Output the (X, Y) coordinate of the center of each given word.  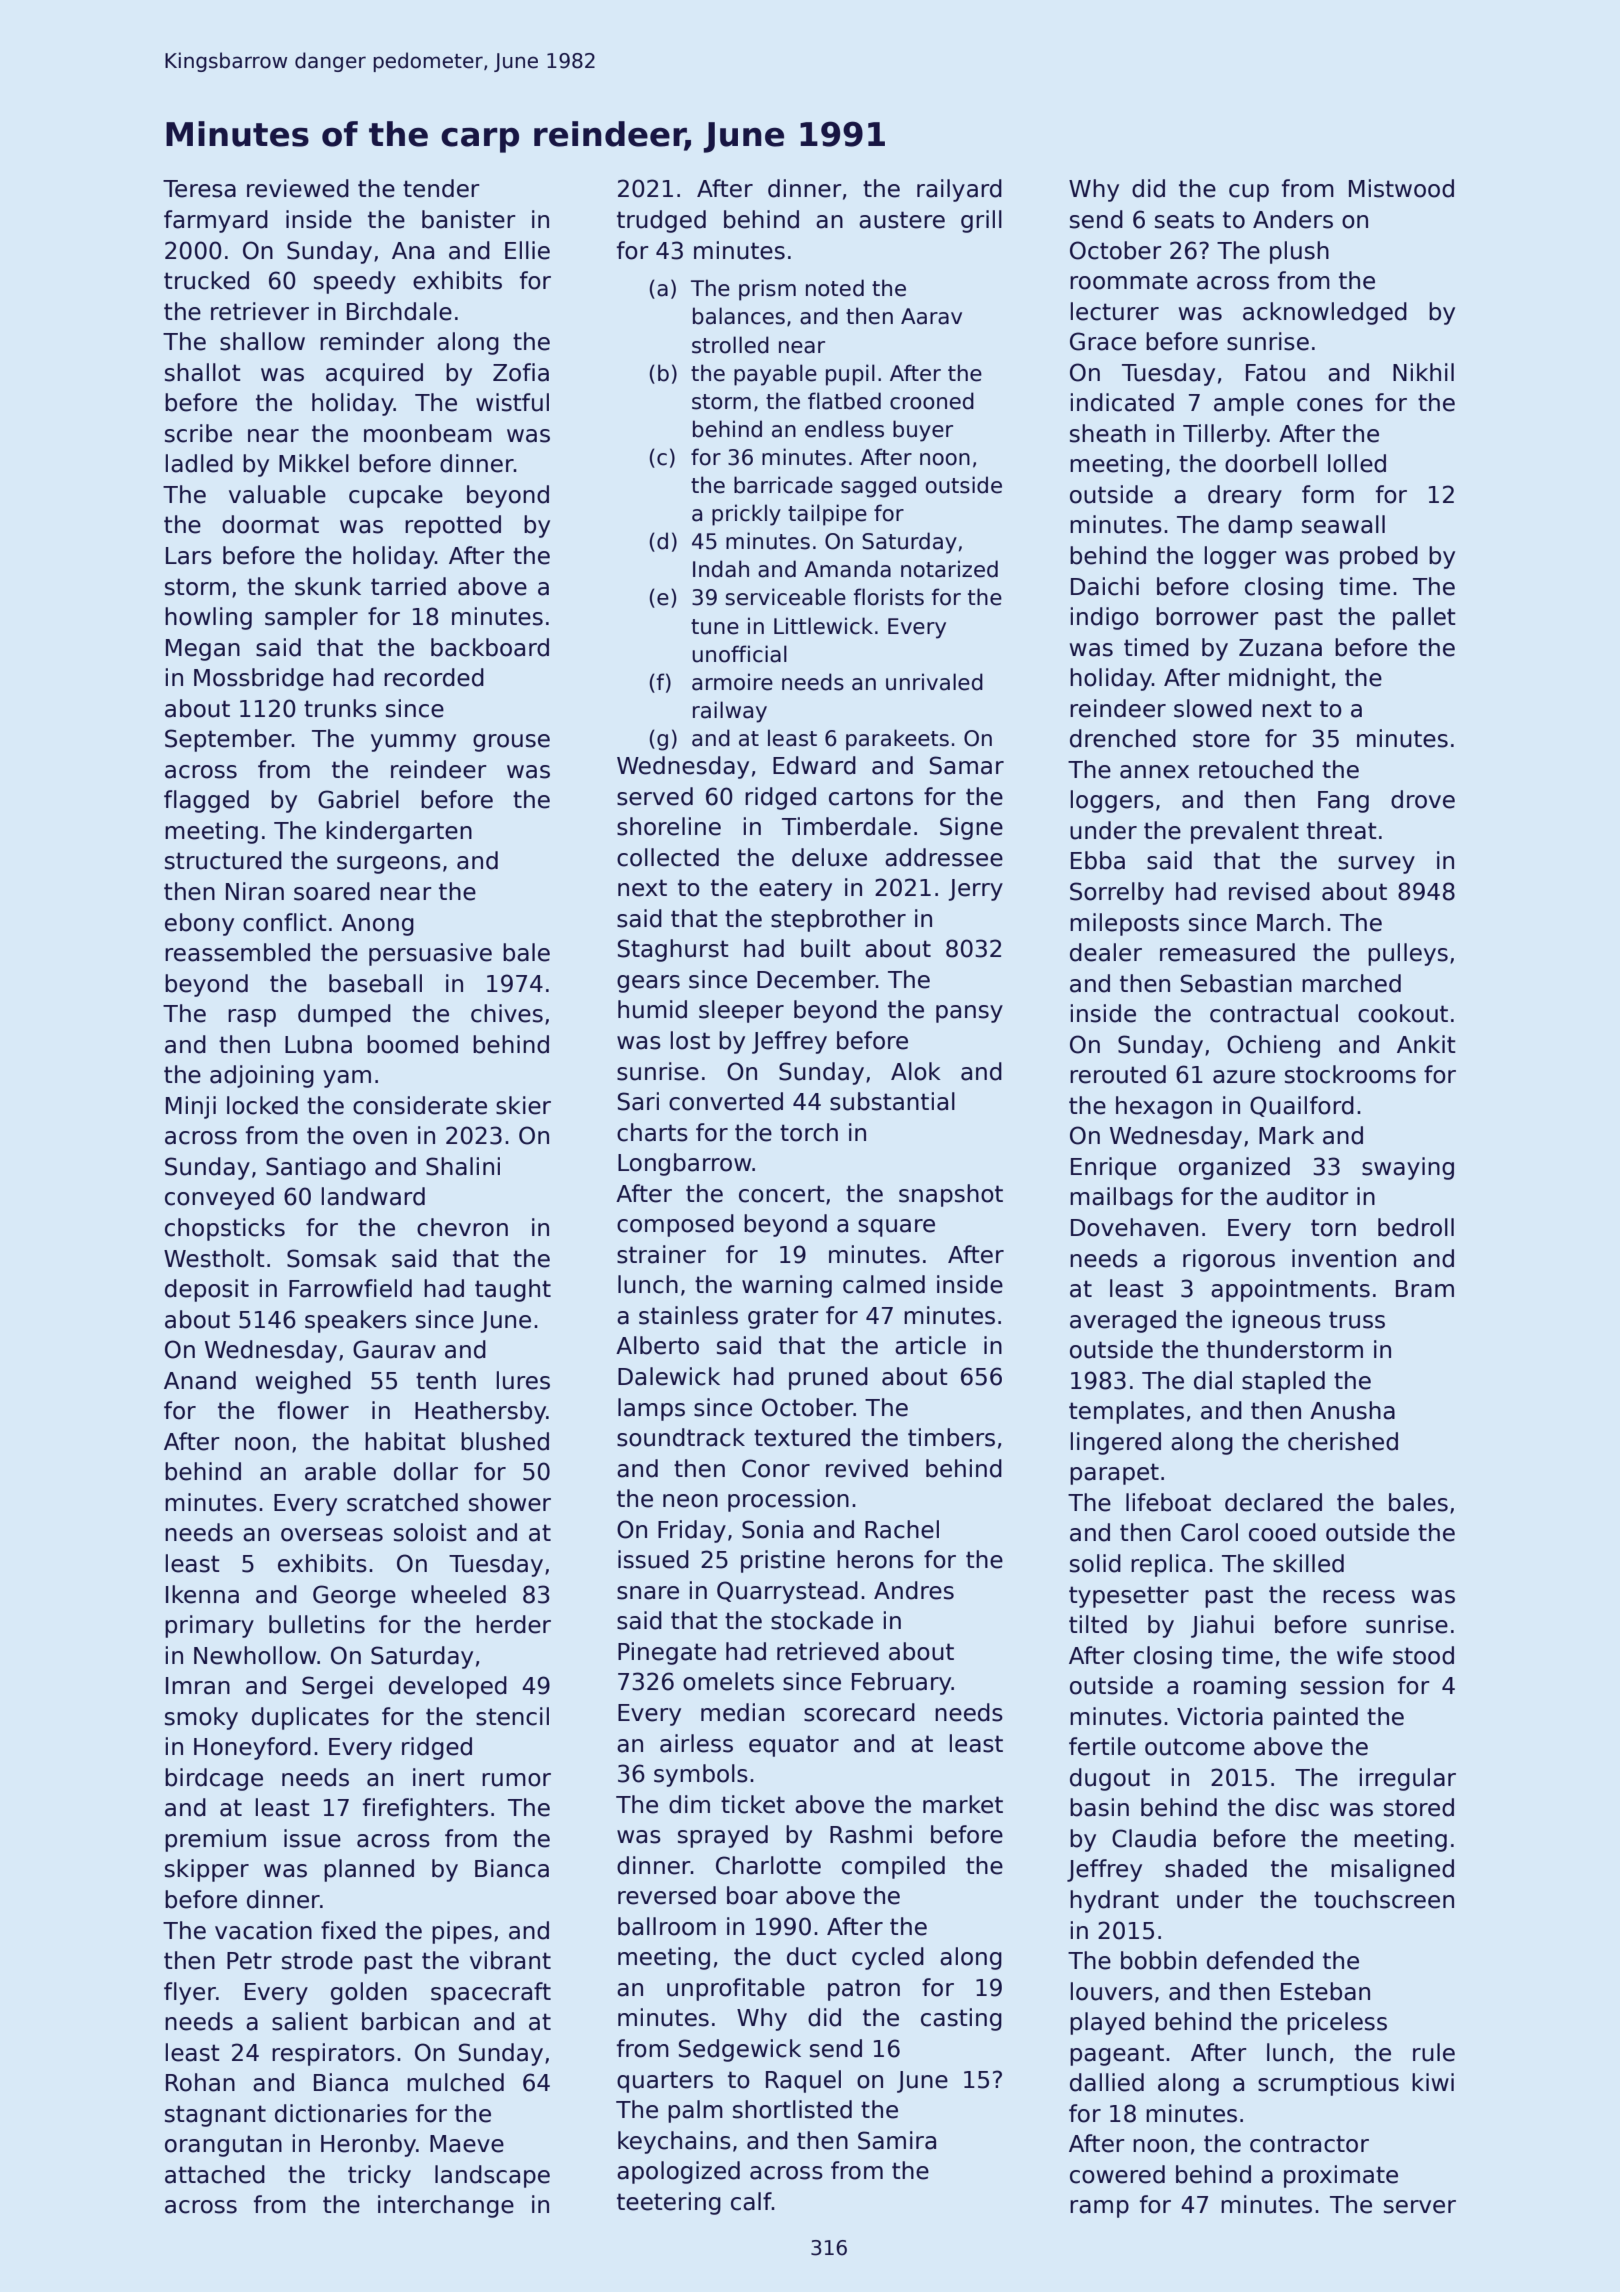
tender (441, 188)
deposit (207, 1290)
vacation (263, 1930)
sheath (1108, 433)
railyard (959, 190)
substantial (892, 1101)
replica (1168, 1565)
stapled (1283, 1382)
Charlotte (768, 1865)
